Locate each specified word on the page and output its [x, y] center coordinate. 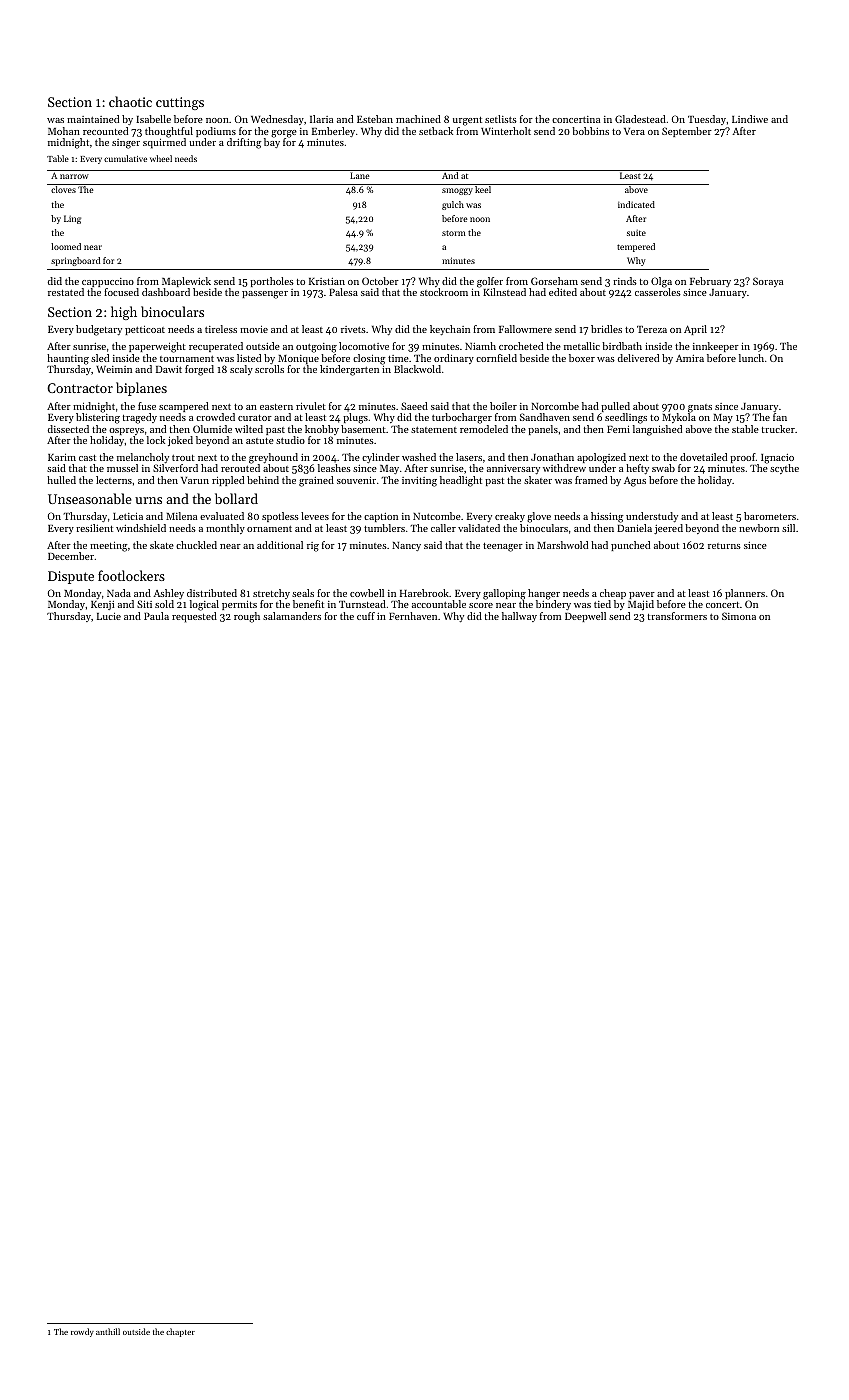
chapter [180, 1332]
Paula [156, 616]
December [71, 556]
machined [418, 119]
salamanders [292, 616]
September [687, 132]
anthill [108, 1331]
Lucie [109, 616]
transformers [677, 616]
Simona [739, 616]
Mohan [64, 131]
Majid [641, 605]
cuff [366, 616]
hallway [519, 617]
